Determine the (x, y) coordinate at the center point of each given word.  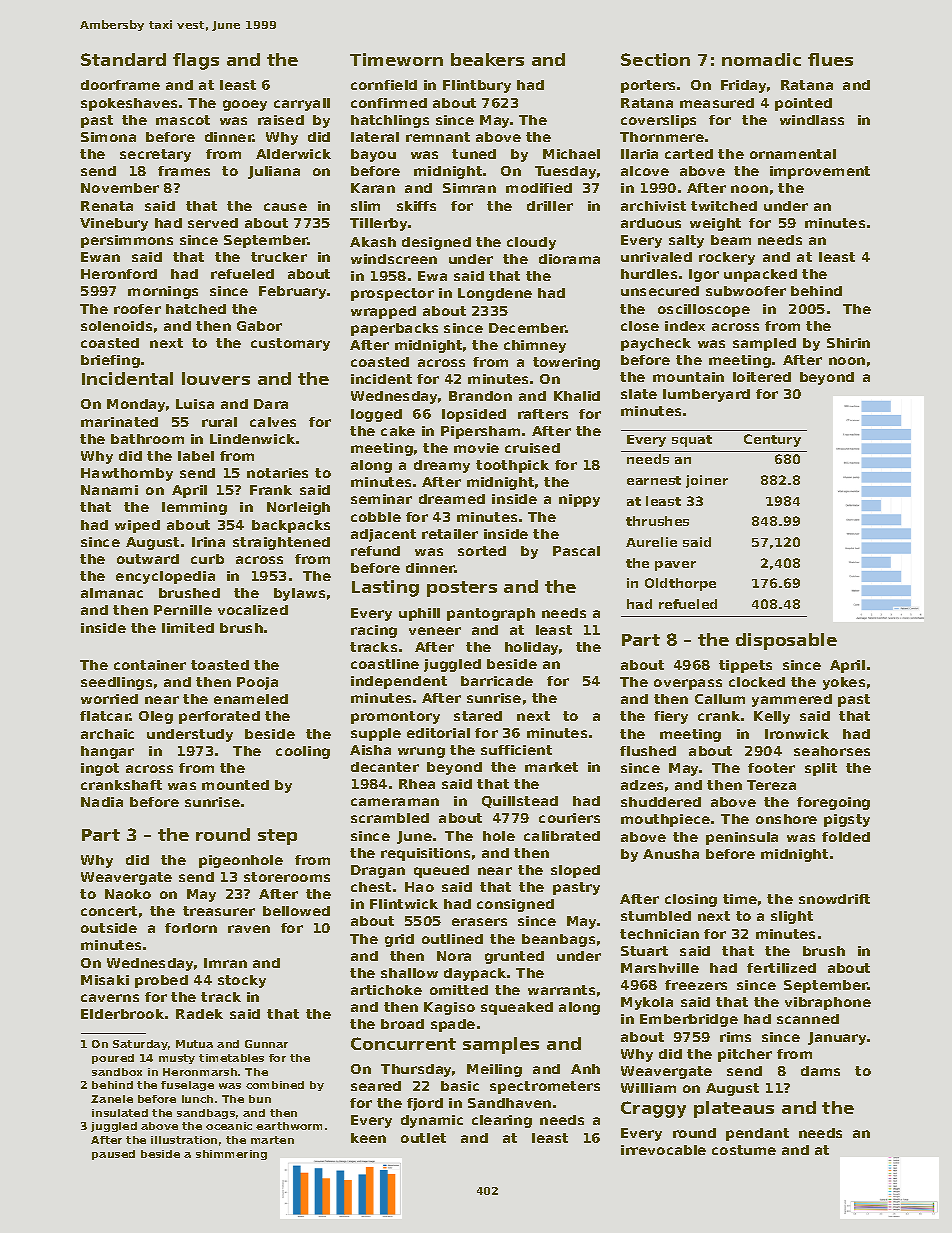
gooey (245, 105)
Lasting (385, 588)
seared (376, 1086)
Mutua (194, 1044)
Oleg (156, 717)
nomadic (761, 59)
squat (692, 441)
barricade (497, 681)
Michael (571, 154)
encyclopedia (165, 577)
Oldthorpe (680, 584)
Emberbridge (689, 1020)
